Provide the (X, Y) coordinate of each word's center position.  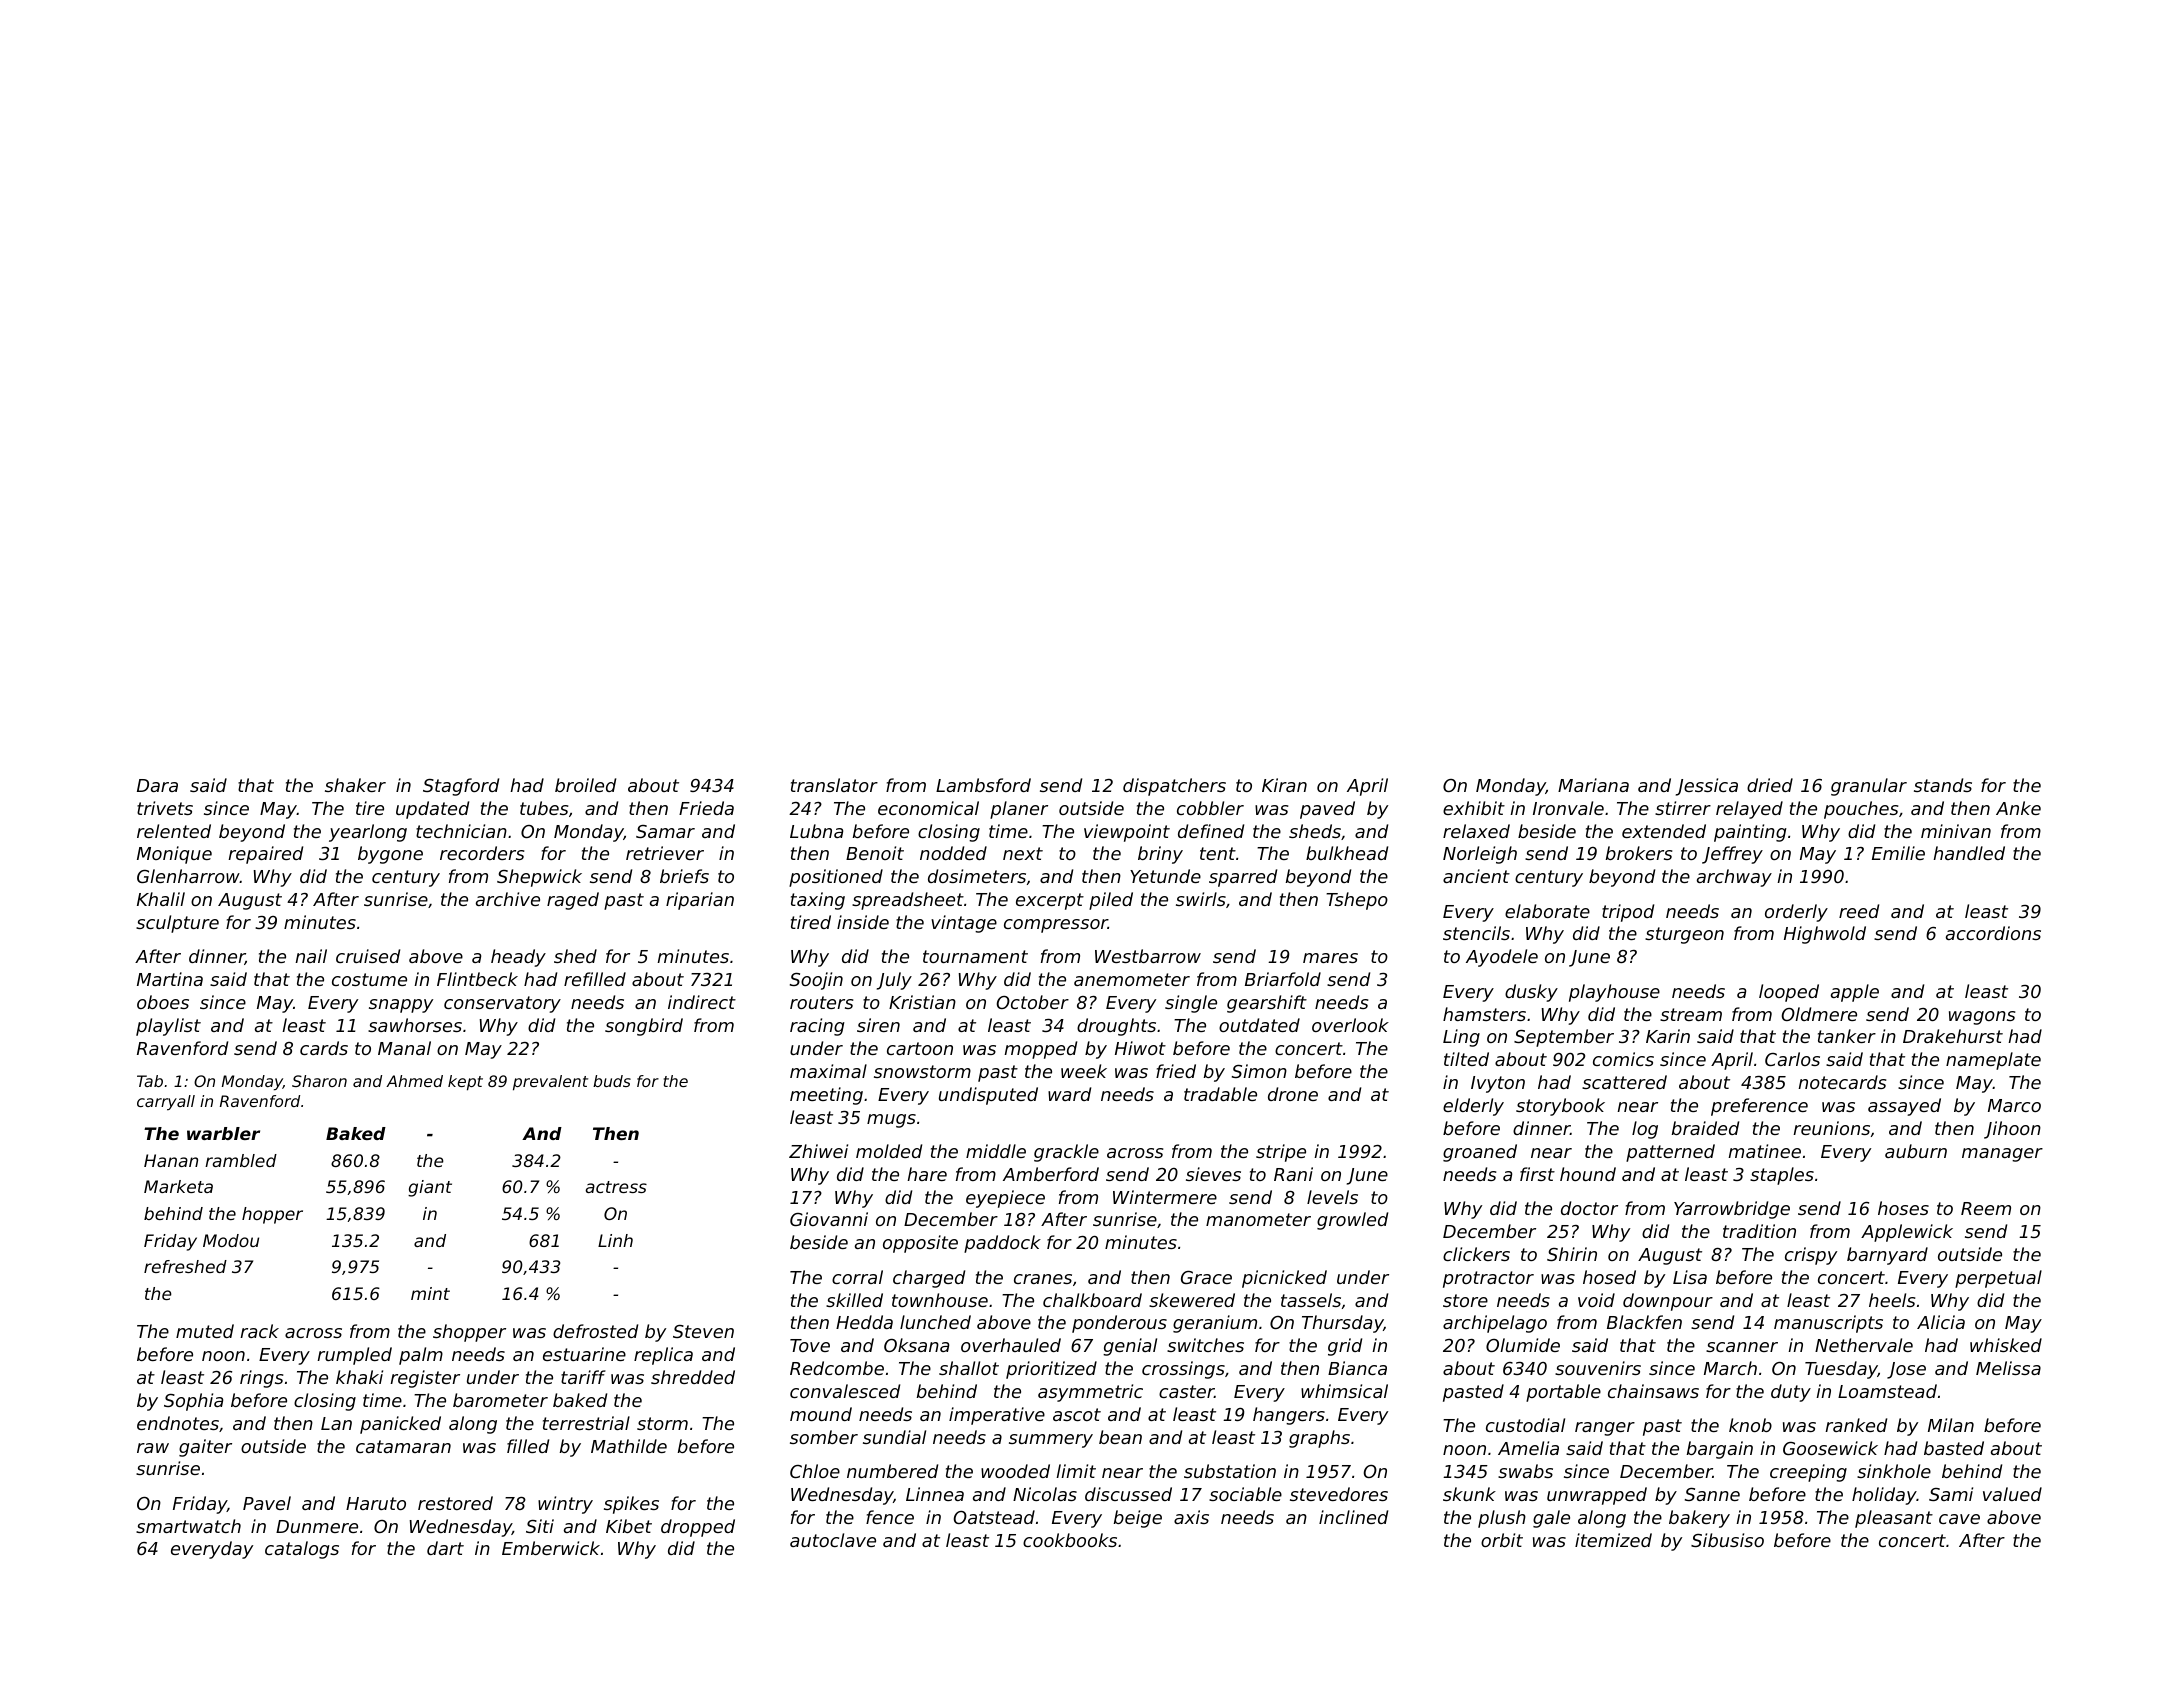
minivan (1956, 831)
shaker (355, 785)
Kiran (1284, 785)
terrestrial (586, 1423)
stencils (1476, 933)
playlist (168, 1027)
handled (1969, 853)
